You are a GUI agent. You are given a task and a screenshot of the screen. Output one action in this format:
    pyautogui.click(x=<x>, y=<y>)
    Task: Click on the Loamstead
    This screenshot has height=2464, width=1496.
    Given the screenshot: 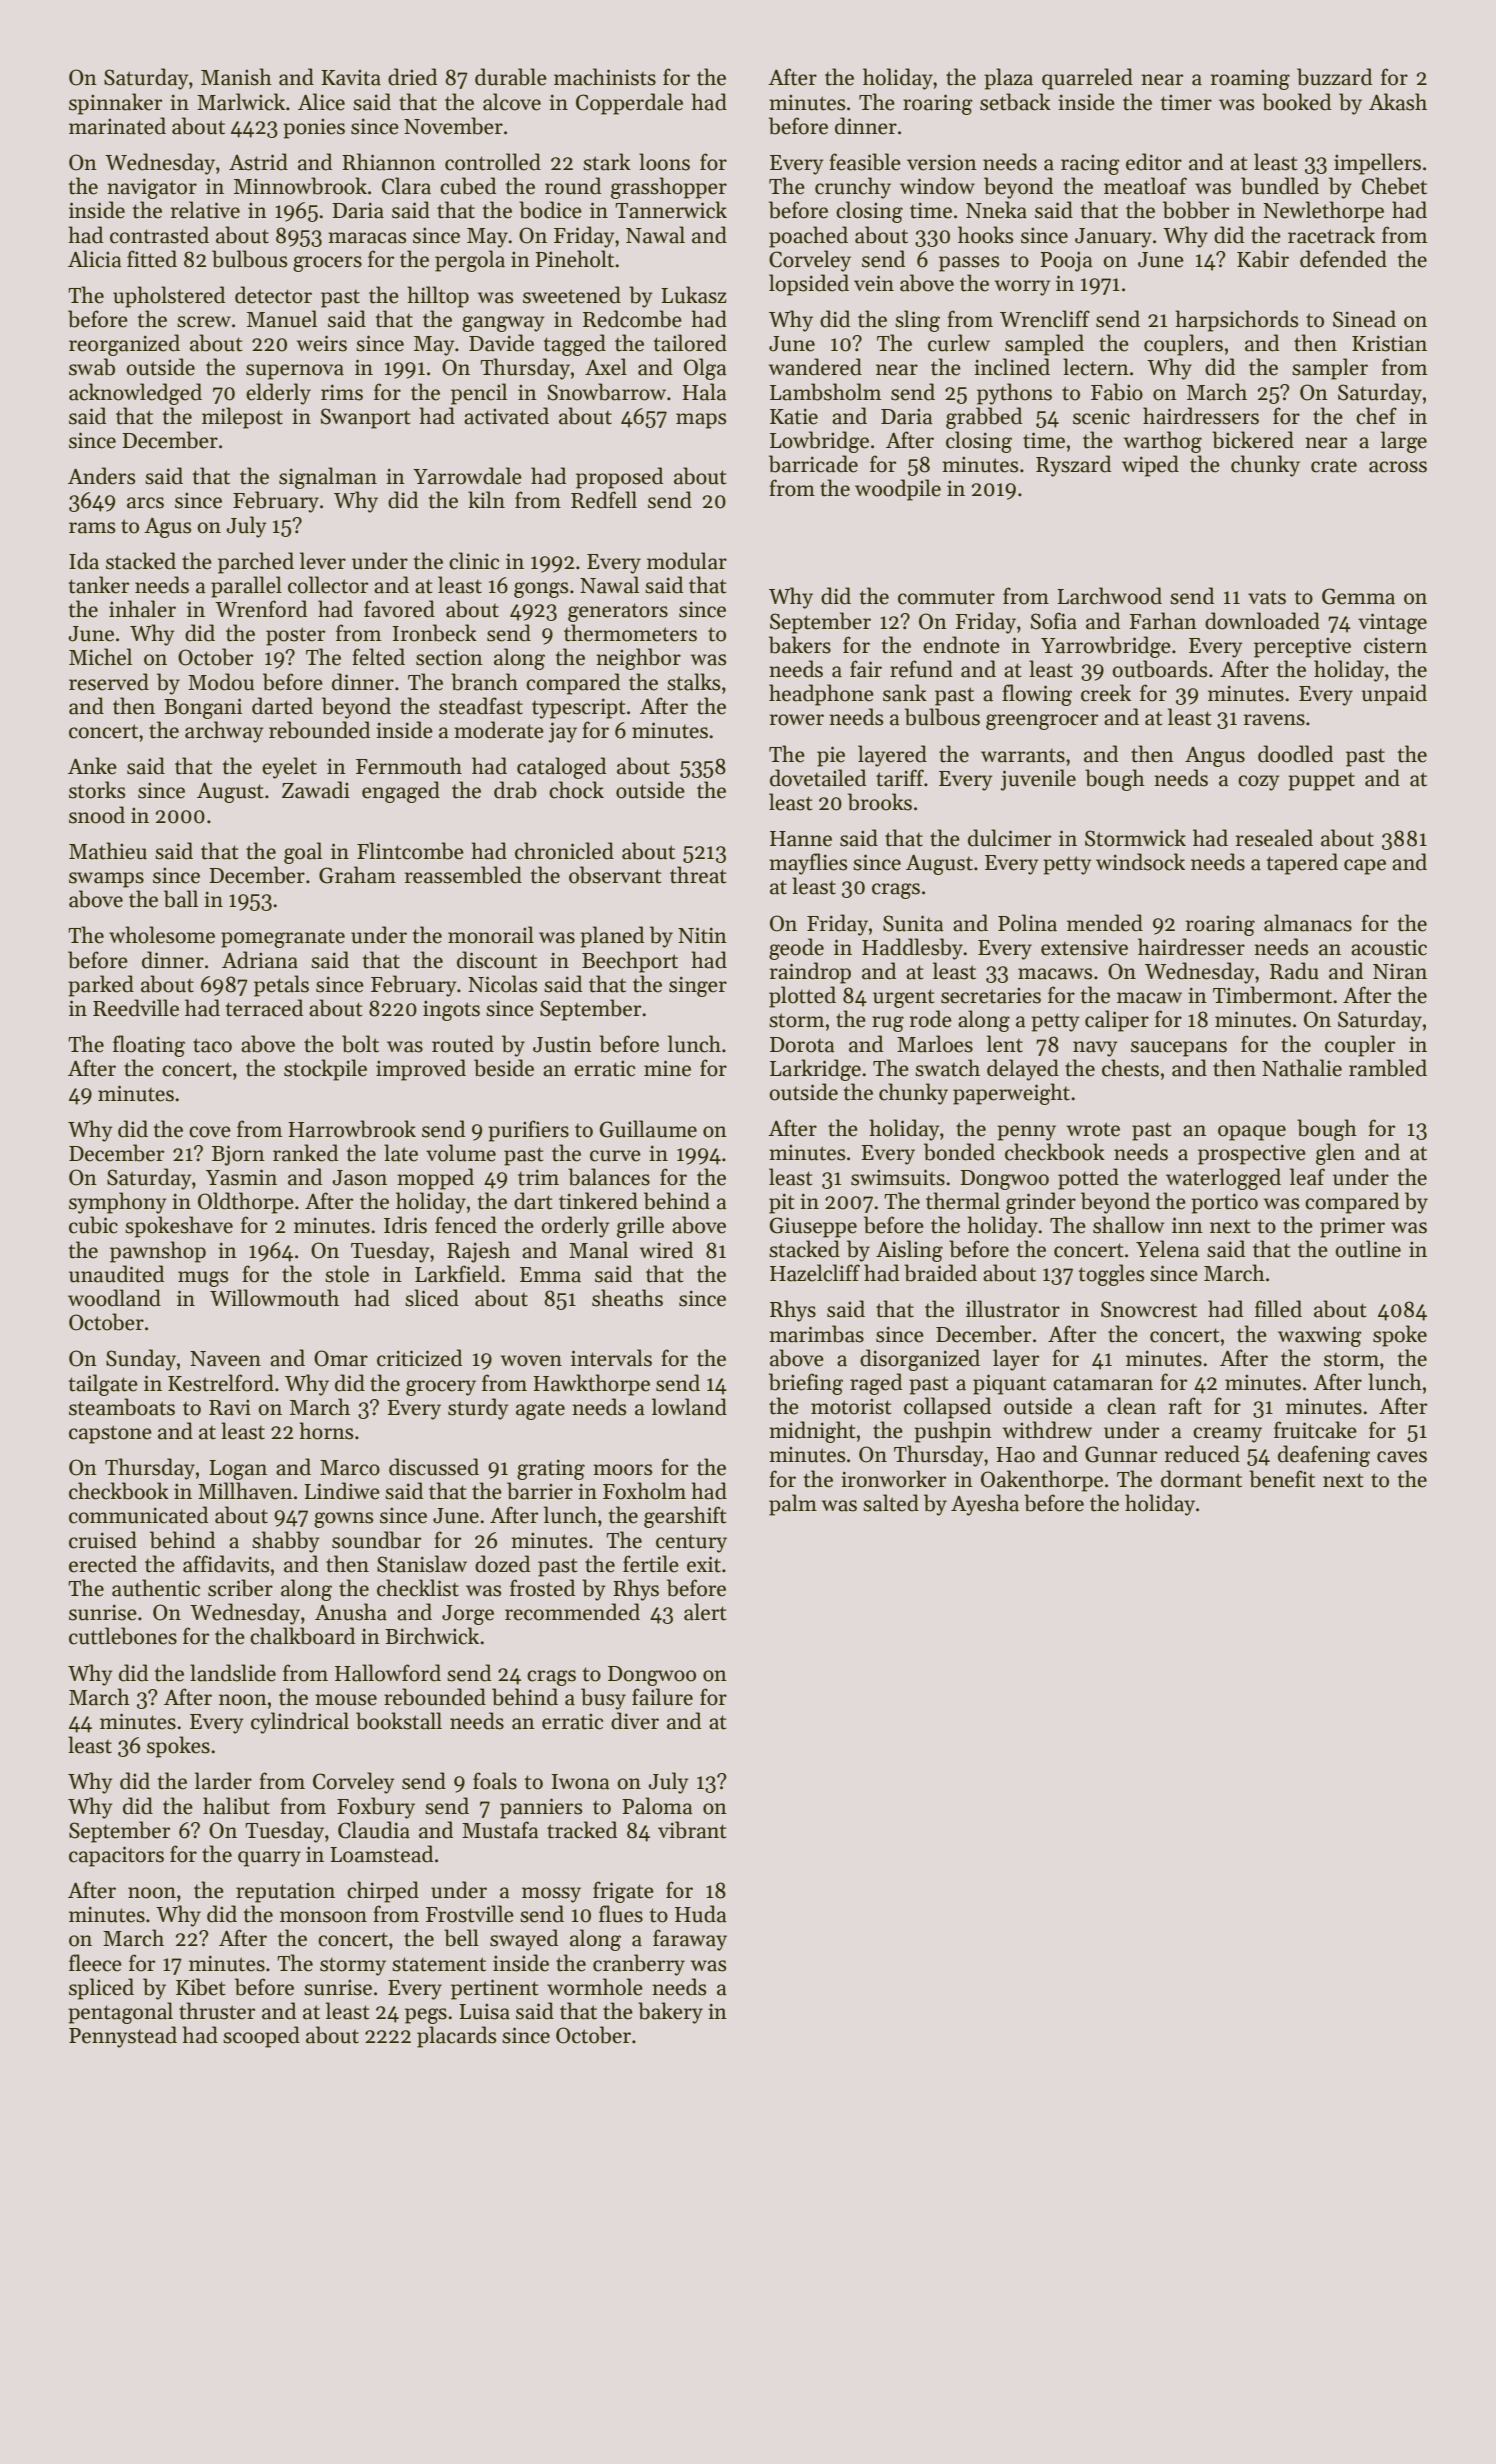 What is the action you would take?
    pyautogui.click(x=381, y=1854)
